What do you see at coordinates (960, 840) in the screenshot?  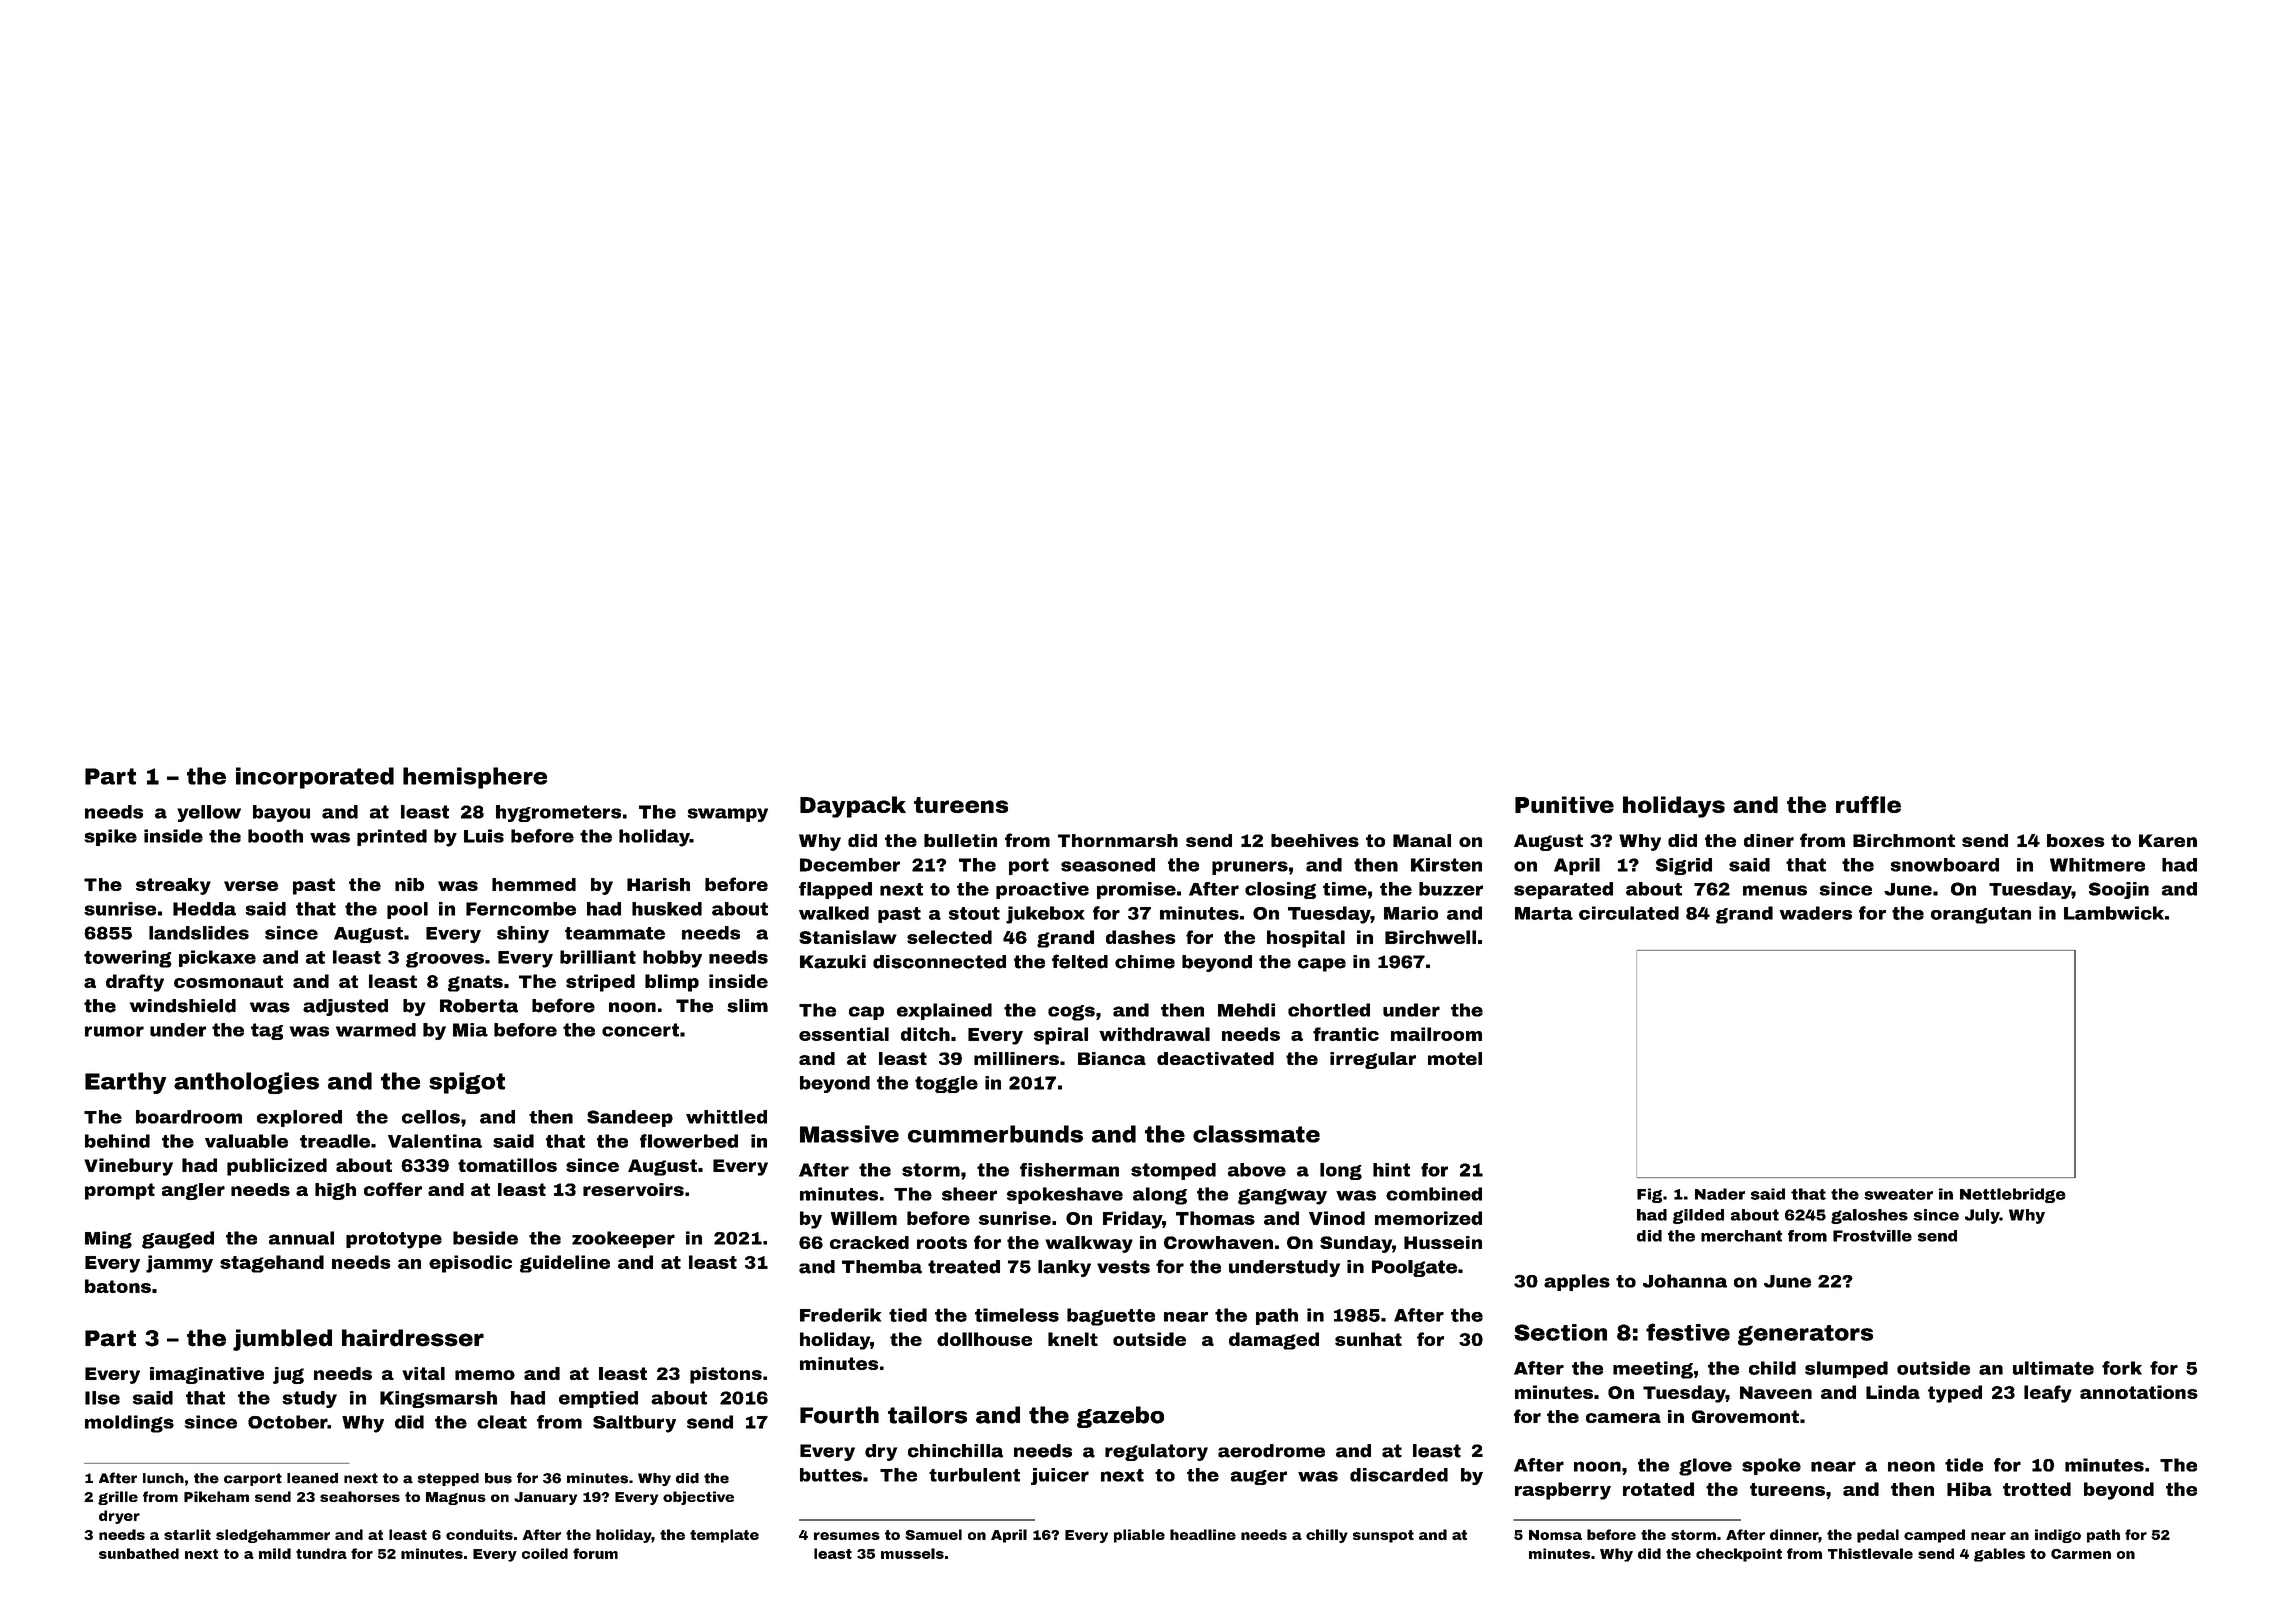 I see `bulletin` at bounding box center [960, 840].
